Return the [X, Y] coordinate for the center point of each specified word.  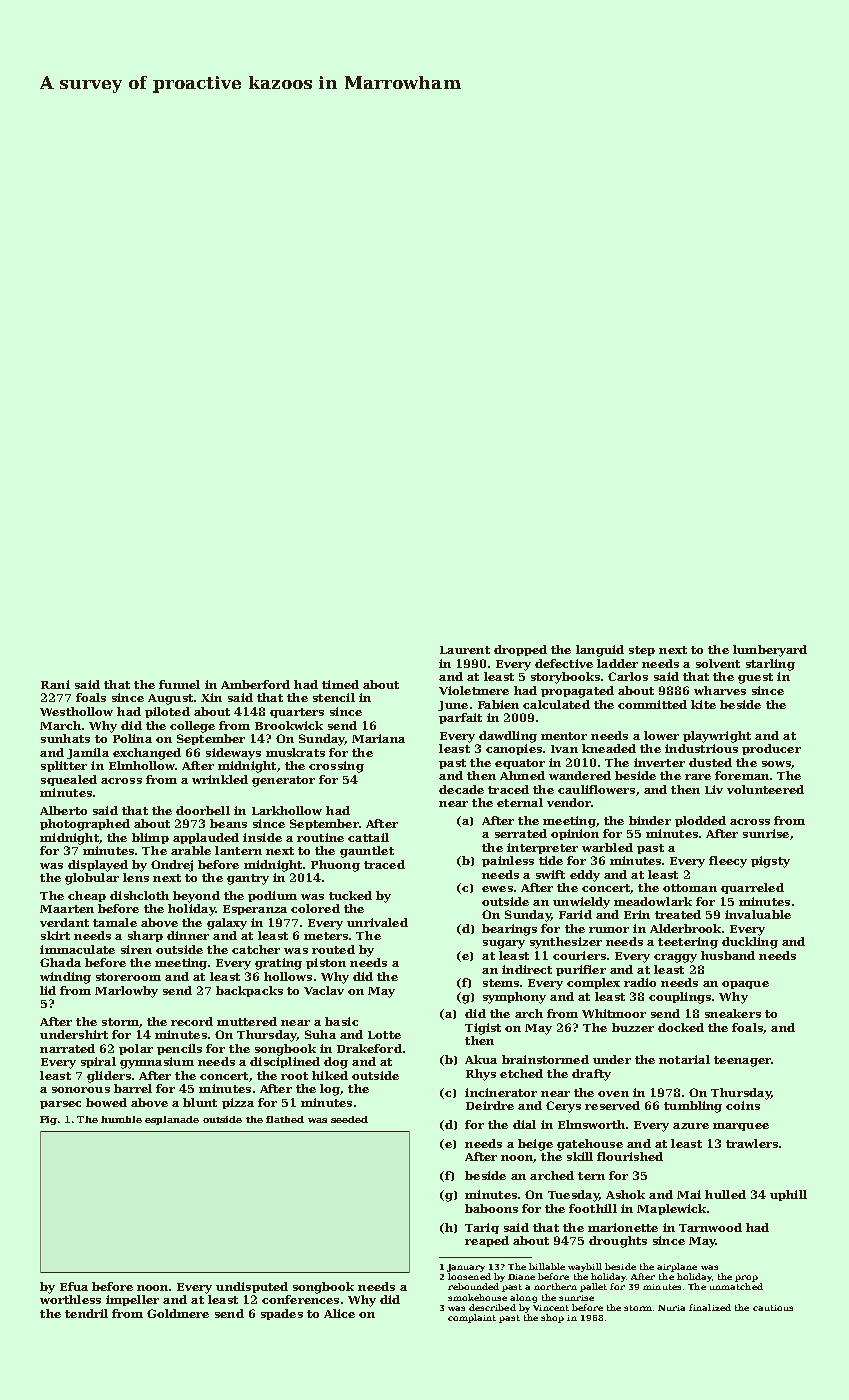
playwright [717, 737]
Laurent [465, 650]
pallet [593, 1287]
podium [272, 896]
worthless [70, 1299]
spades [282, 1314]
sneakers [733, 1013]
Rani [55, 684]
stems [501, 983]
